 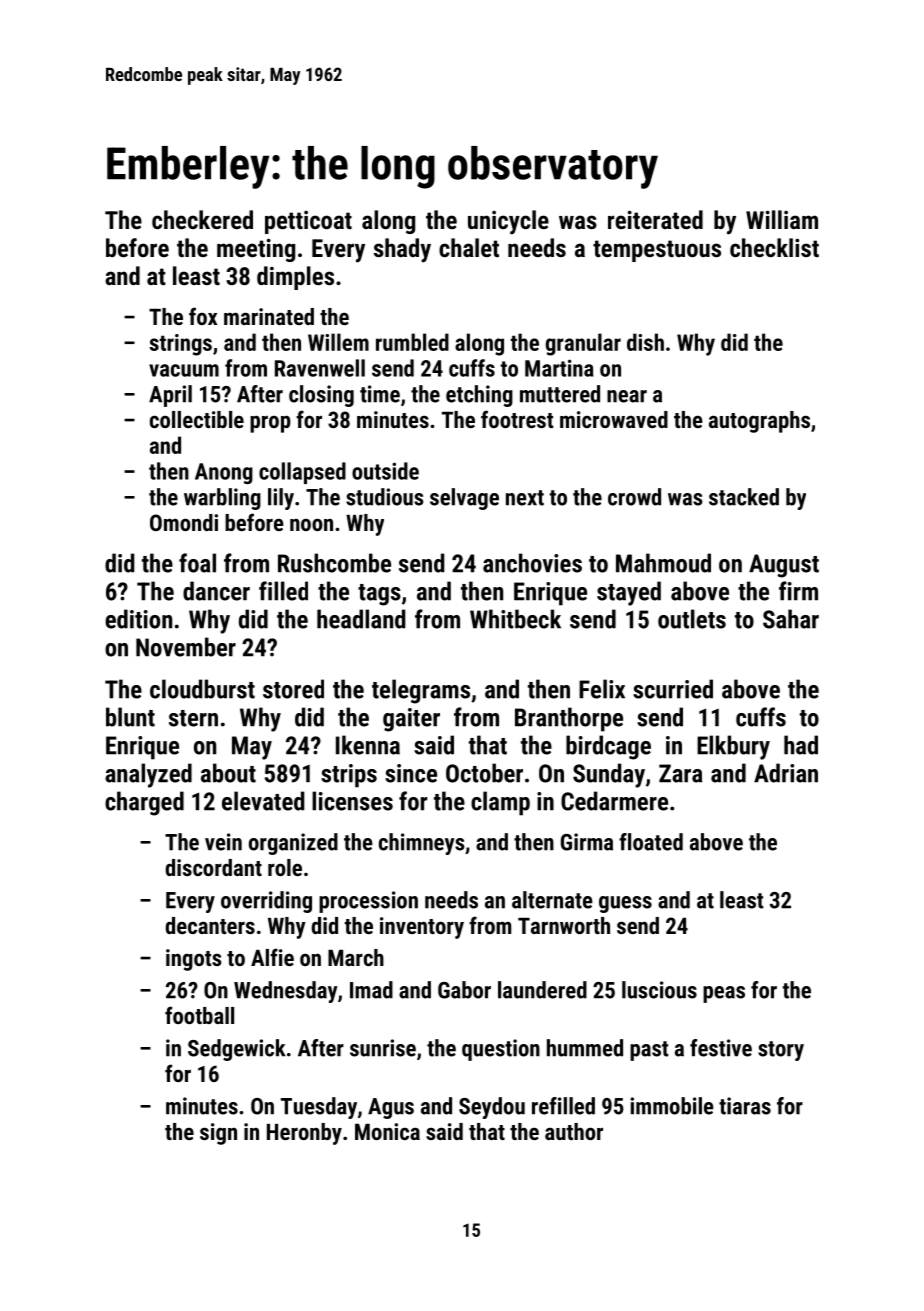 I want to click on sign, so click(x=218, y=1134).
